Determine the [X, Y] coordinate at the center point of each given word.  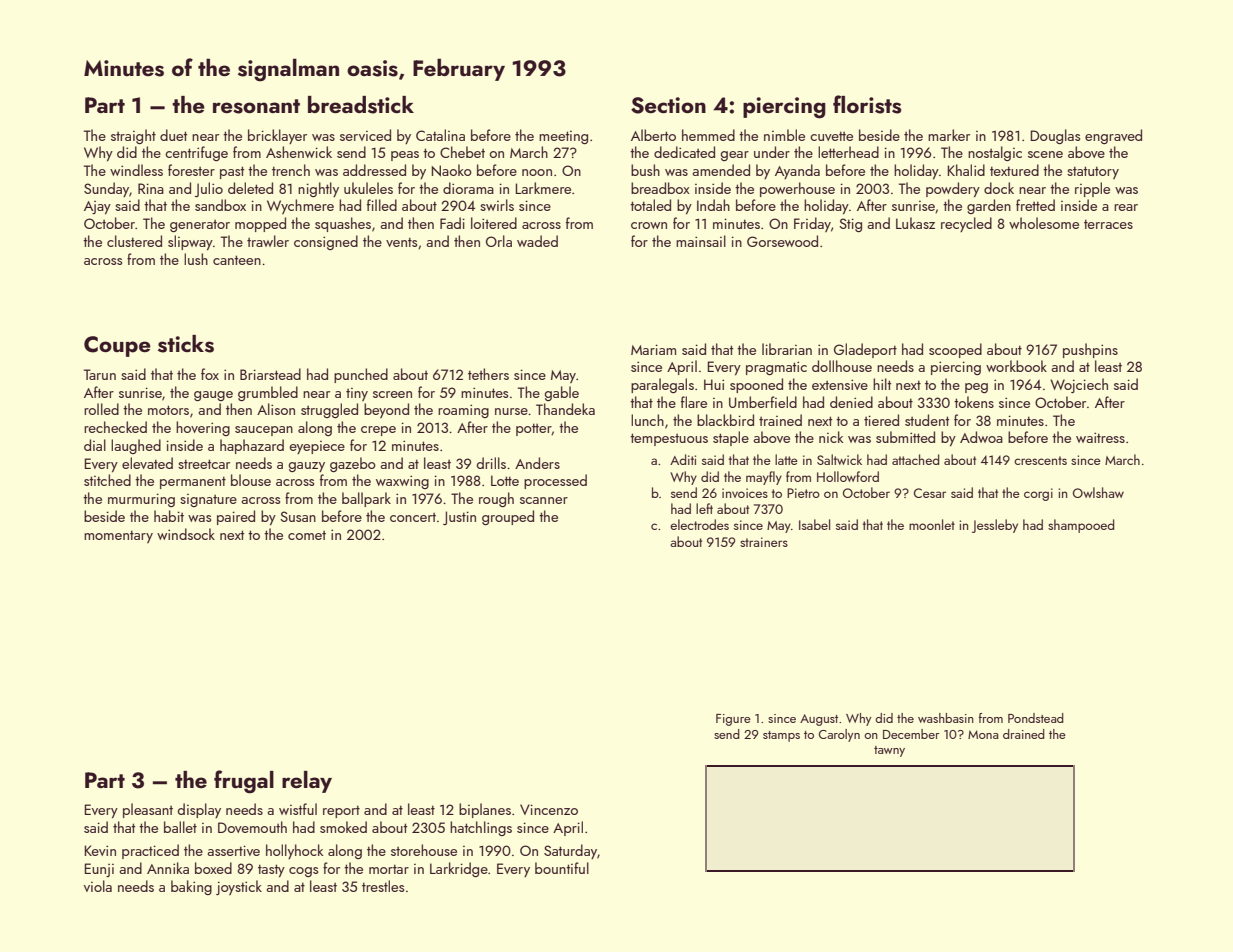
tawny [889, 751]
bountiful [562, 868]
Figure [733, 720]
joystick [239, 887]
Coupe [117, 346]
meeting [563, 137]
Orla [499, 241]
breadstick [361, 105]
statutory [1093, 172]
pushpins [1090, 350]
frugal [244, 782]
